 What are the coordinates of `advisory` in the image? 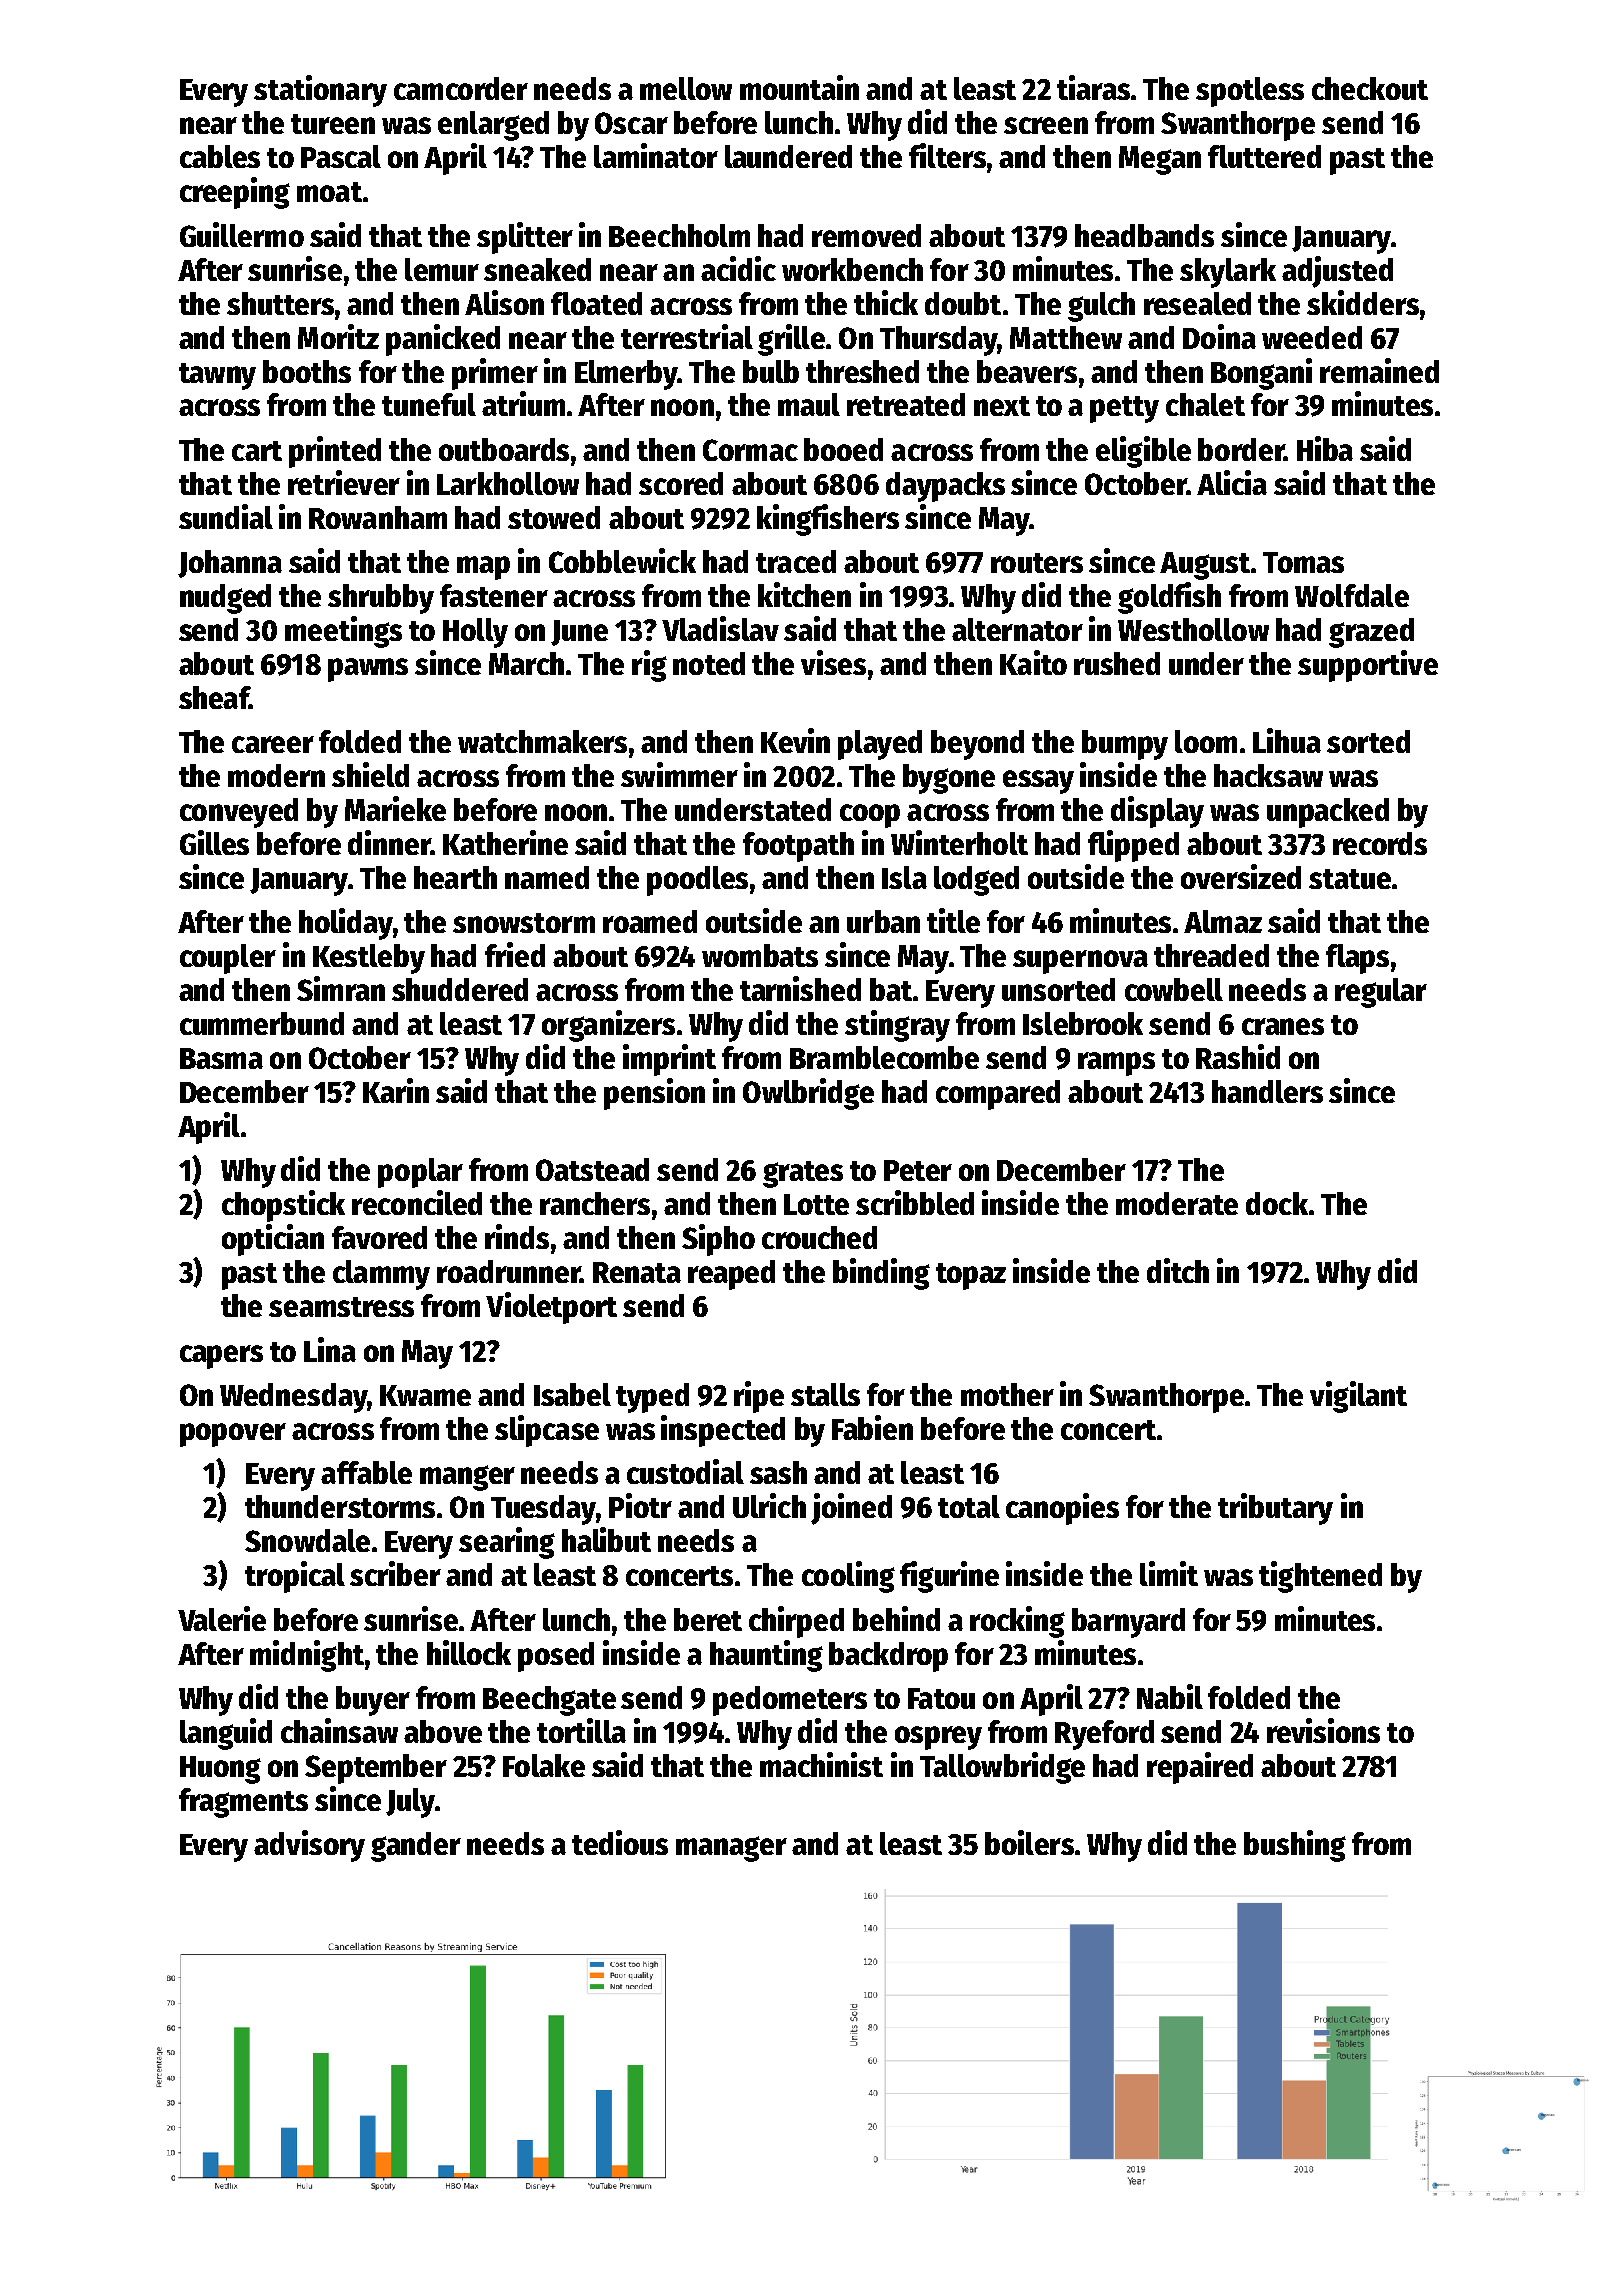 It's located at (309, 1846).
